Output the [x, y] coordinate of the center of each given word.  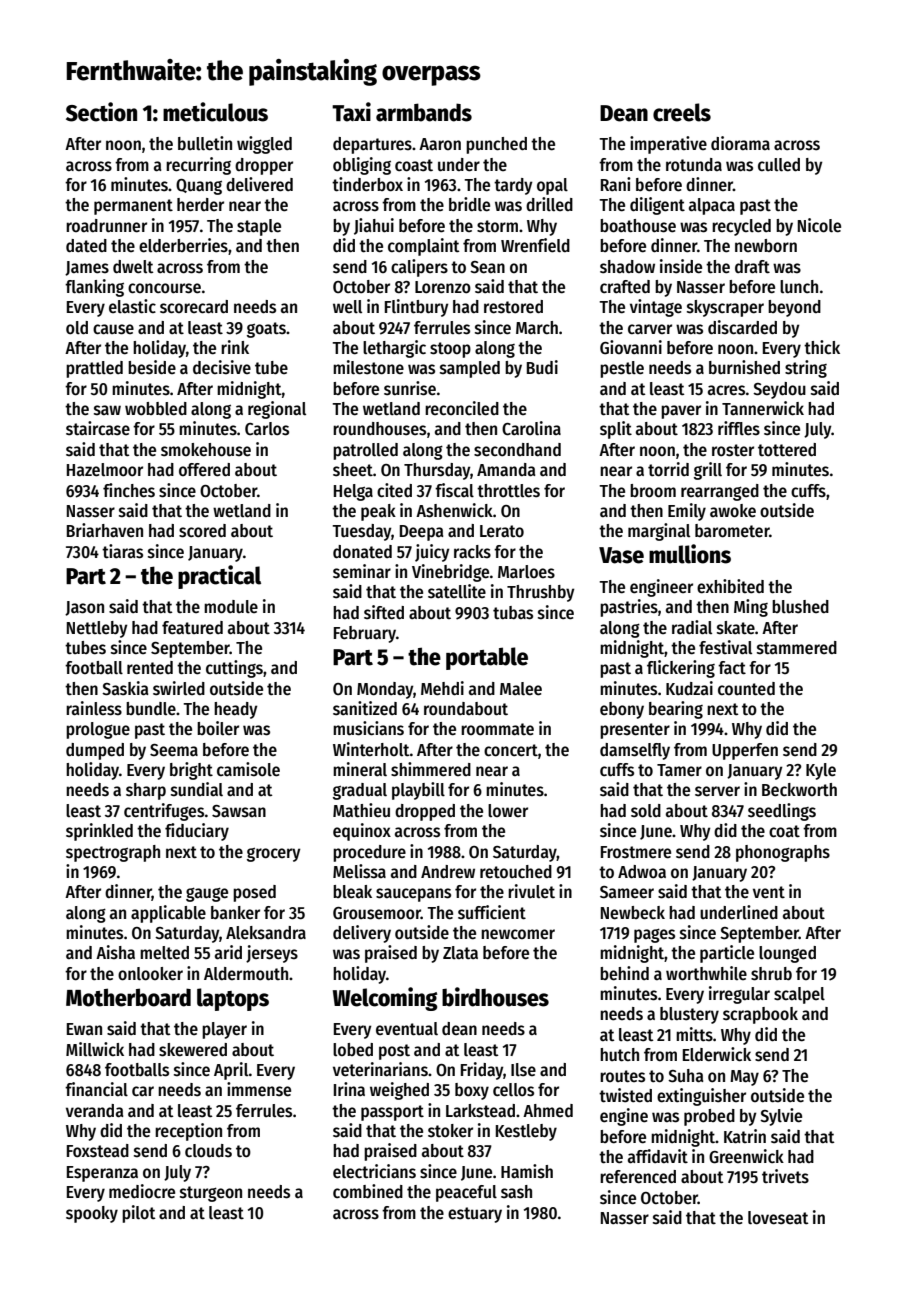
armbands [424, 112]
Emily [687, 512]
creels [682, 112]
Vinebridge [450, 573]
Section [101, 112]
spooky [92, 1214]
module [231, 607]
